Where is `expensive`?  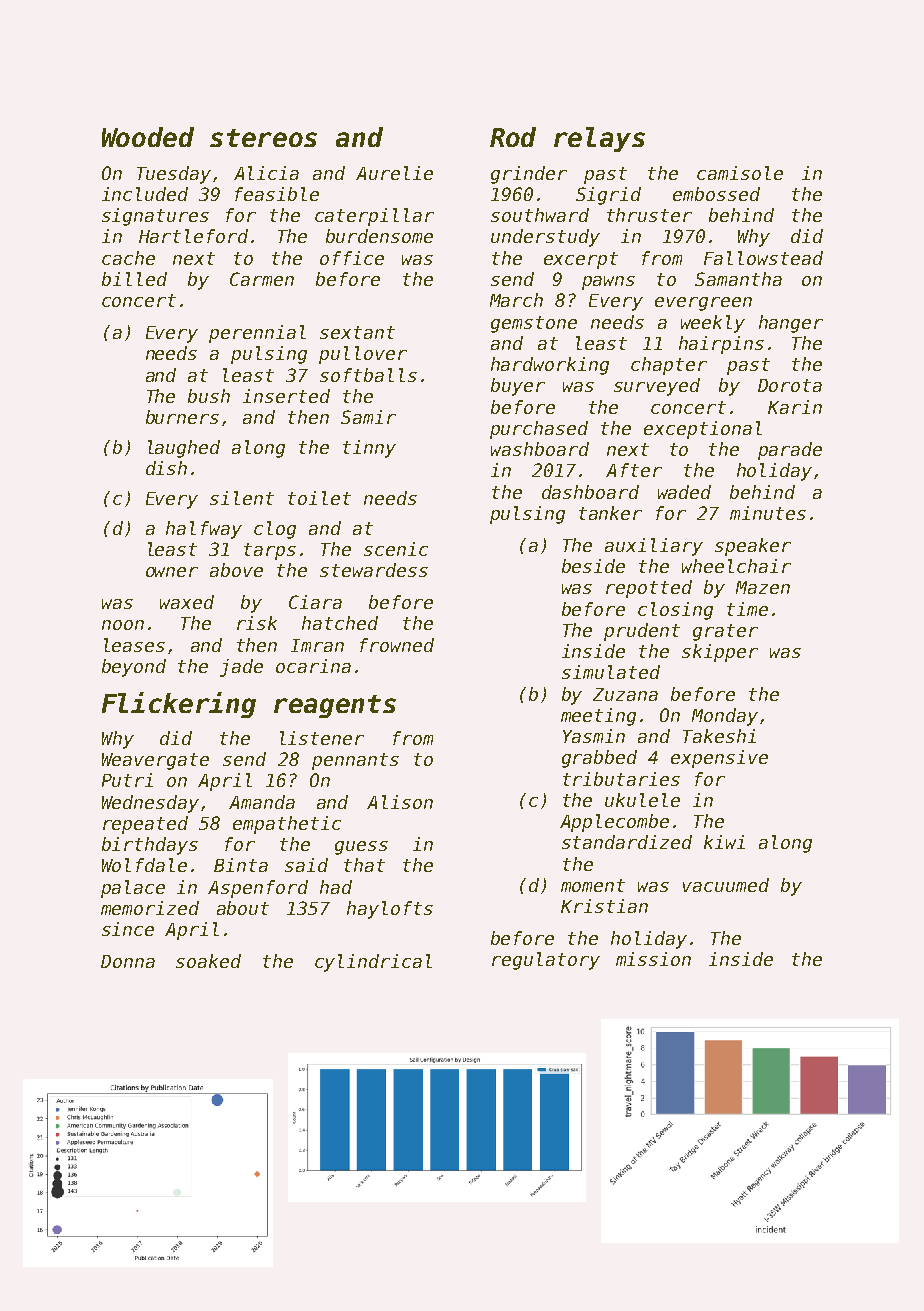 expensive is located at coordinates (719, 759).
